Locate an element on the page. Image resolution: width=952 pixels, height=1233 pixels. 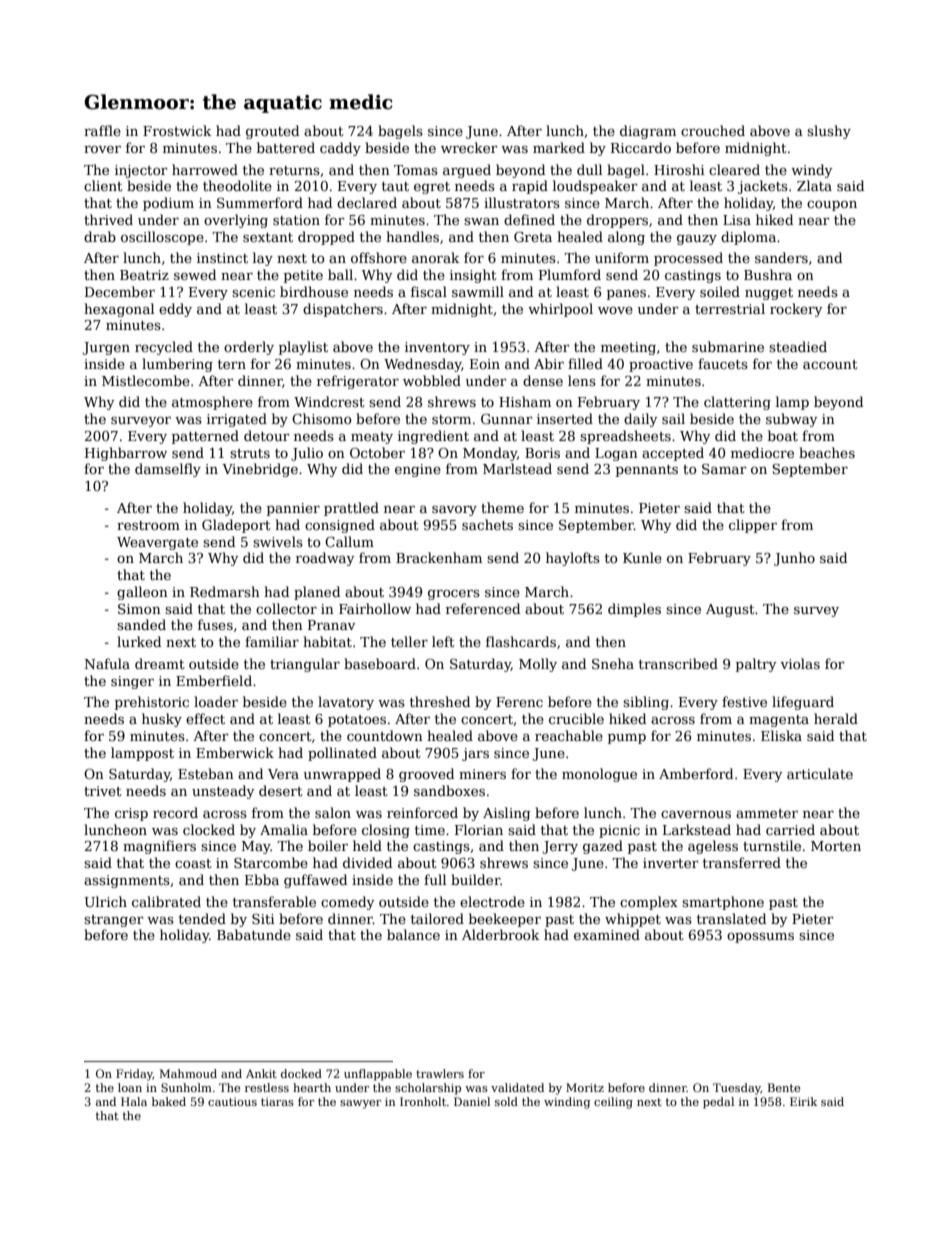
violas is located at coordinates (800, 663).
